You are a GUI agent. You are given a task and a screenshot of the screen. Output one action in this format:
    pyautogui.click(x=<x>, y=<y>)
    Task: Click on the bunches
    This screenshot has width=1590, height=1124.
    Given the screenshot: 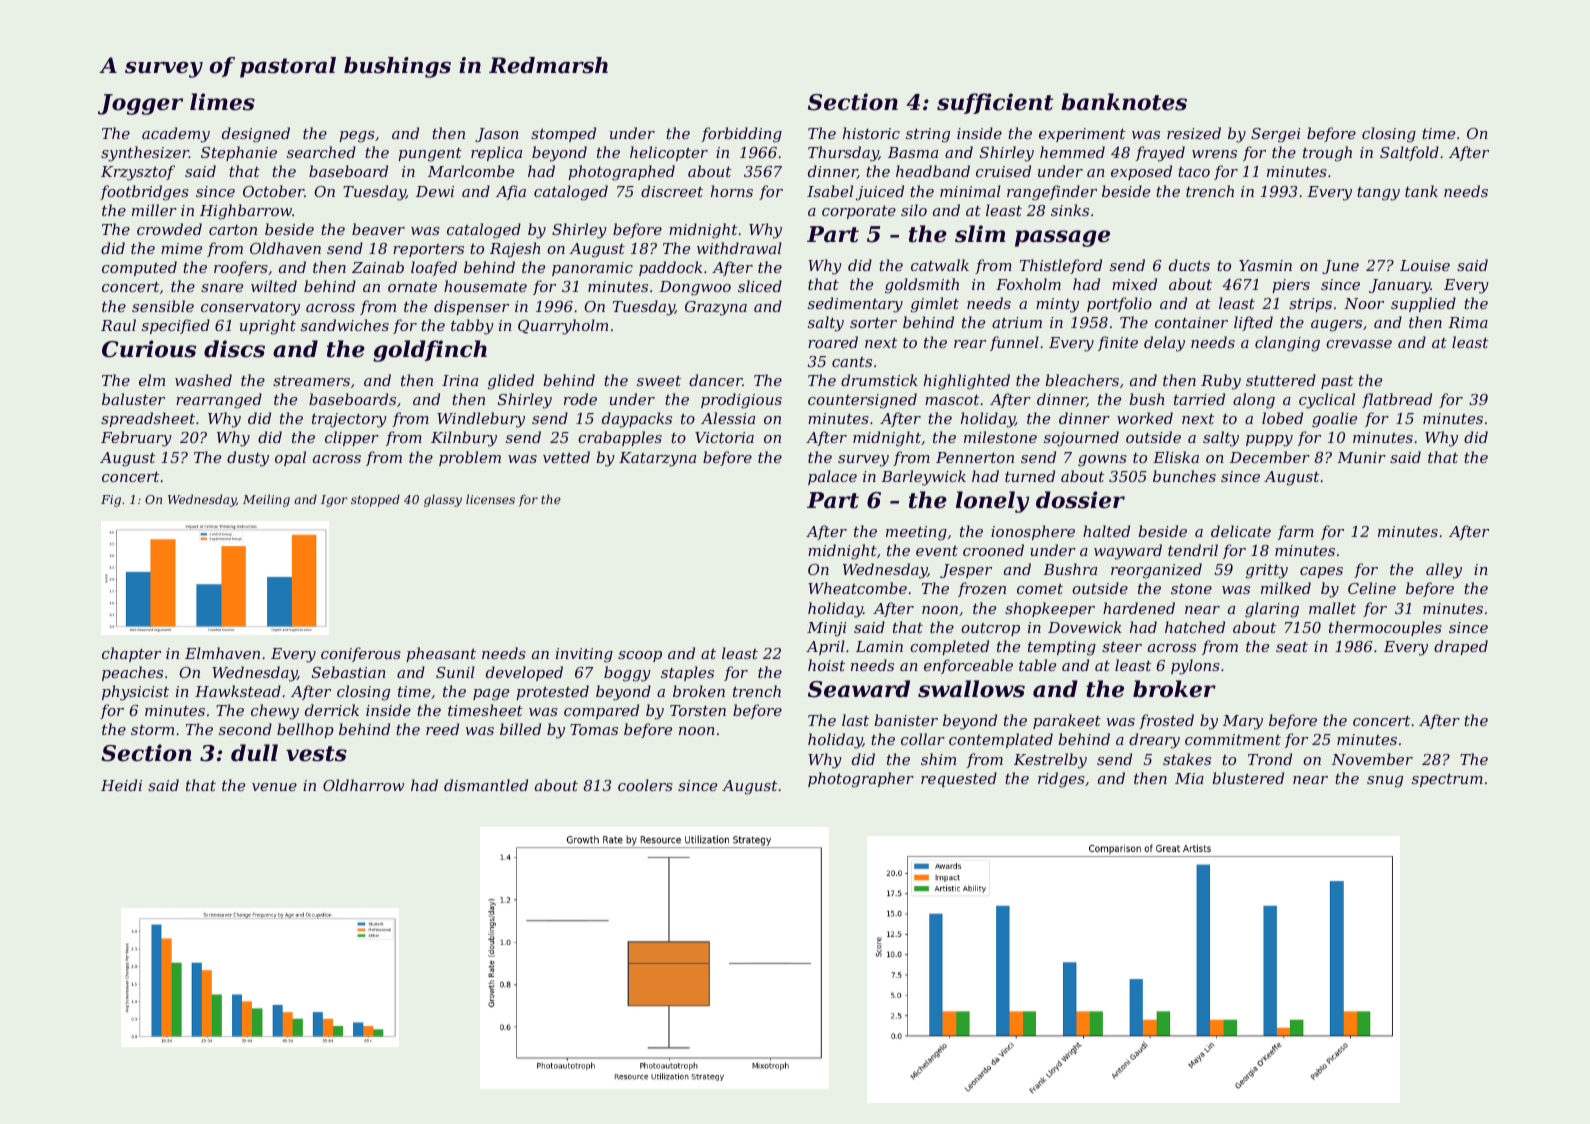 What is the action you would take?
    pyautogui.click(x=1184, y=476)
